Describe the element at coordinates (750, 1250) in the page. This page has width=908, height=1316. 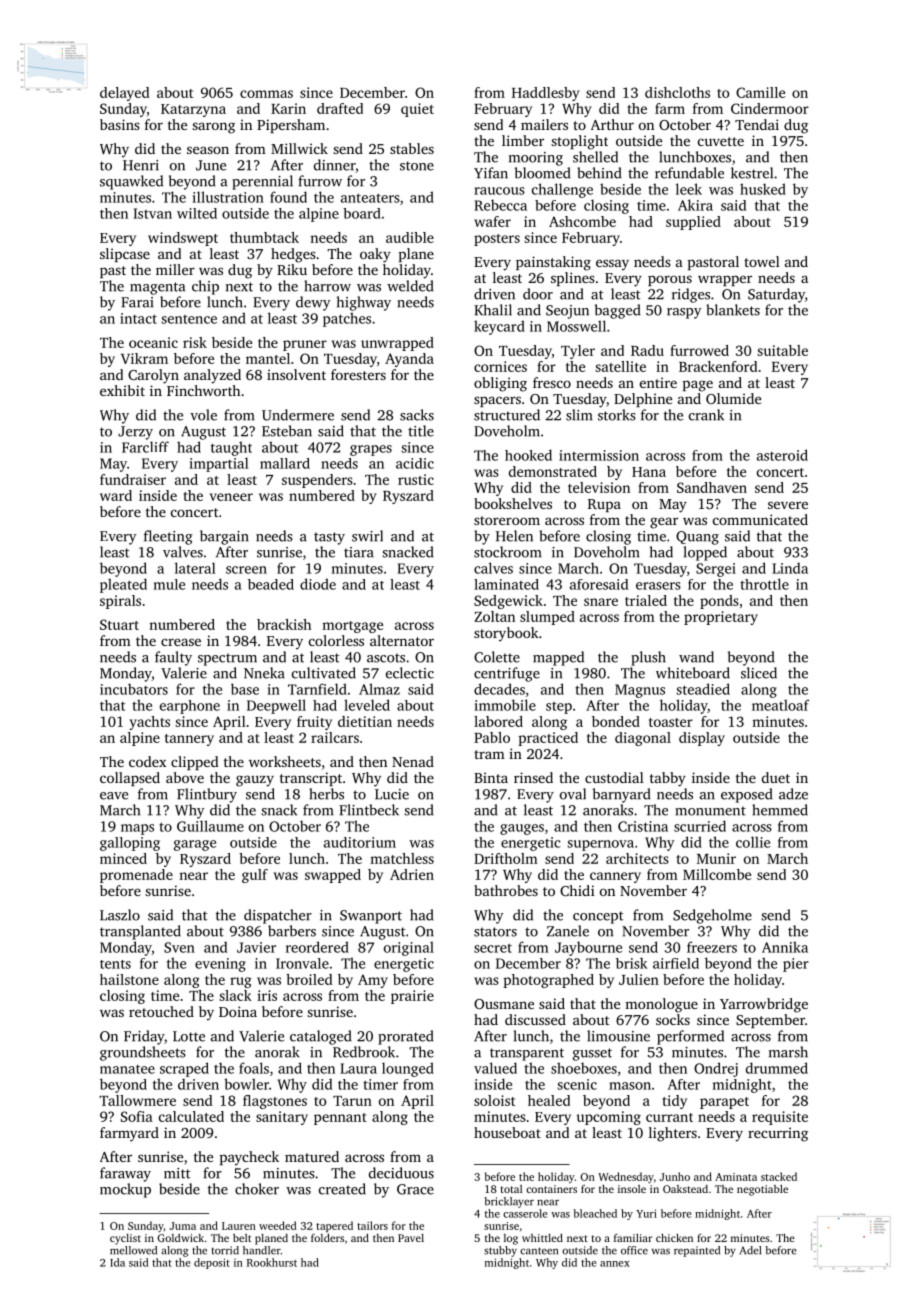
I see `Adel` at that location.
